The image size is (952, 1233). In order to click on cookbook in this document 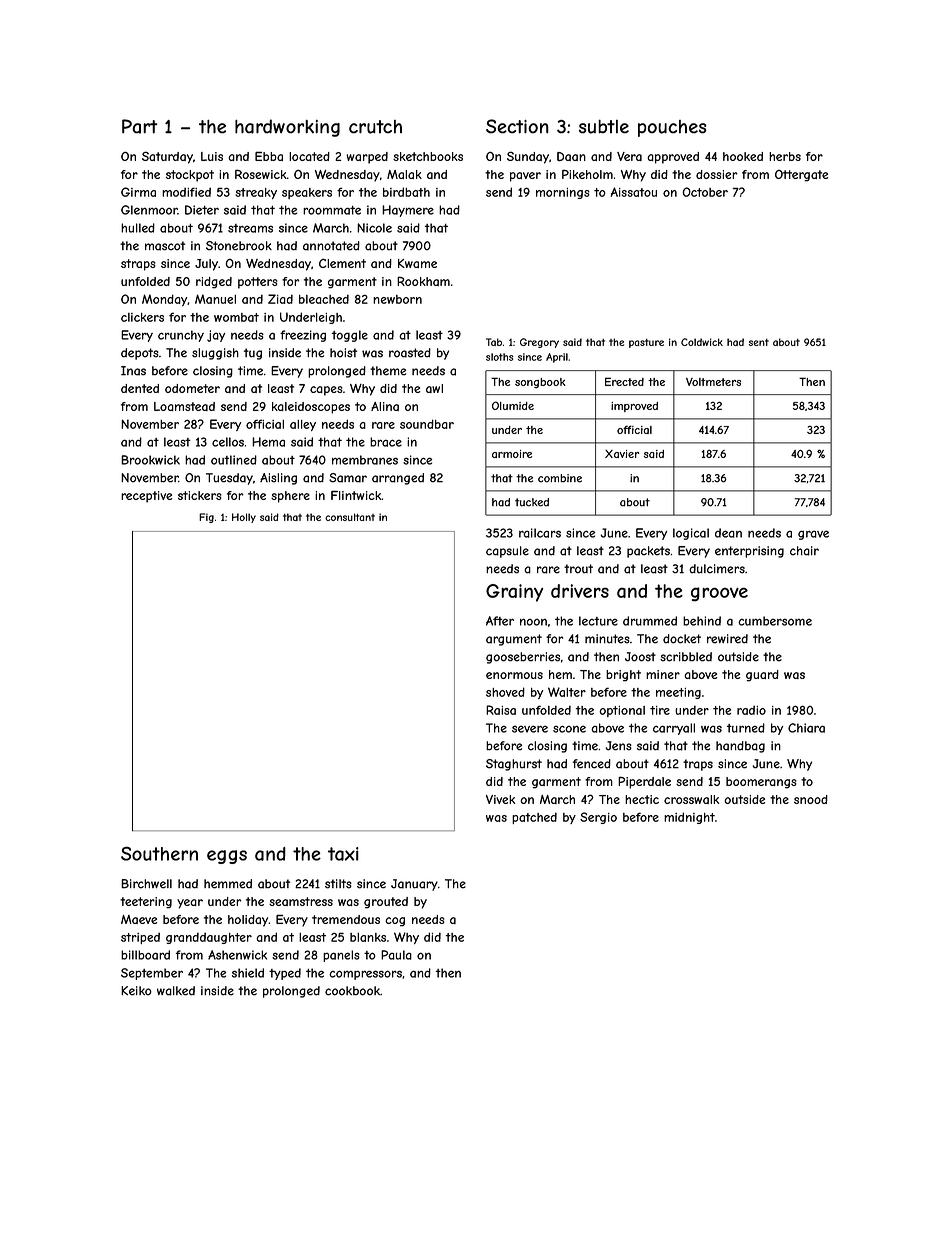, I will do `click(352, 991)`.
